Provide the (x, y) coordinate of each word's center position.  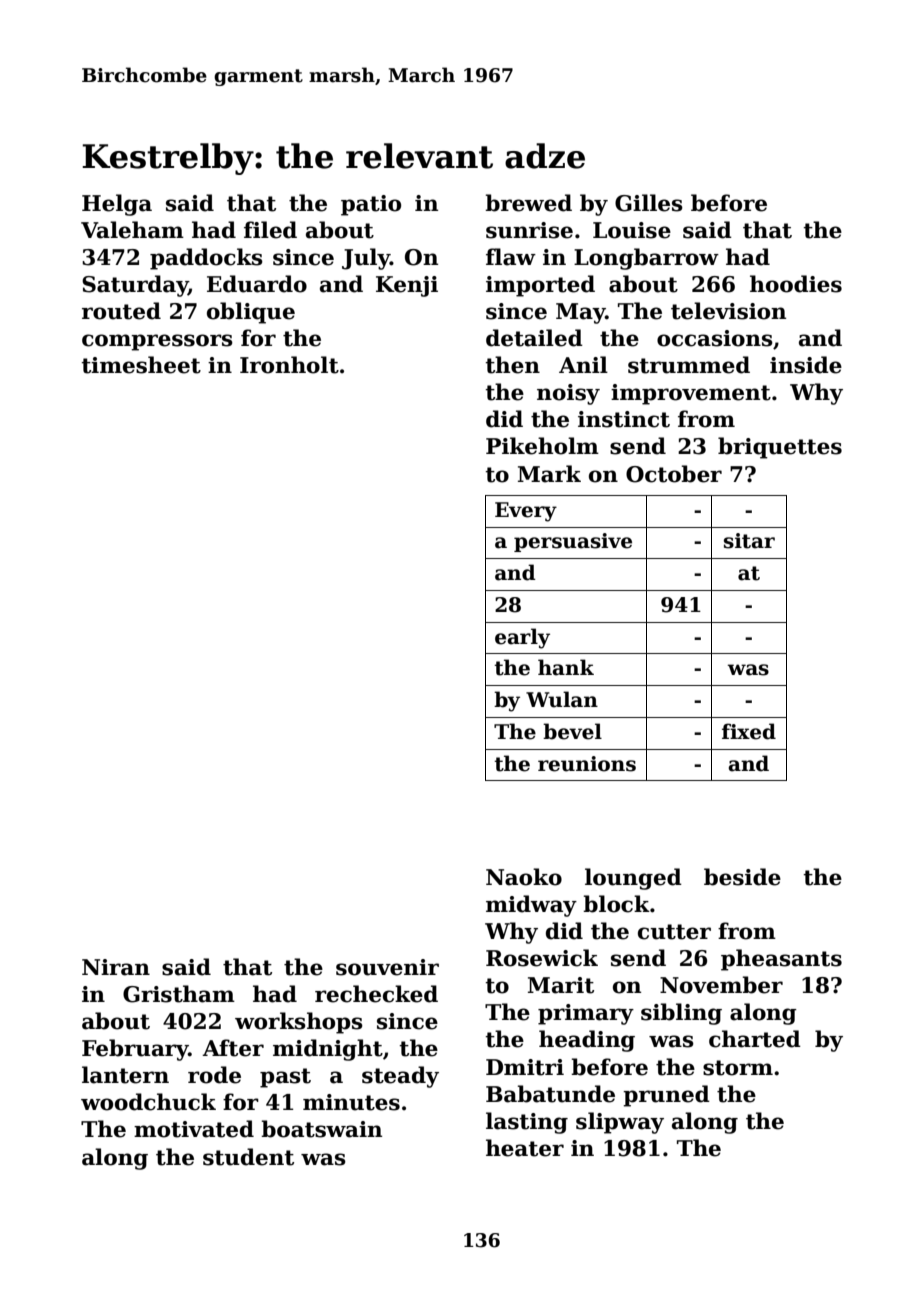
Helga (117, 205)
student (248, 1157)
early (522, 638)
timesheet (141, 365)
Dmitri (525, 1067)
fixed (749, 731)
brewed (528, 203)
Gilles (649, 203)
